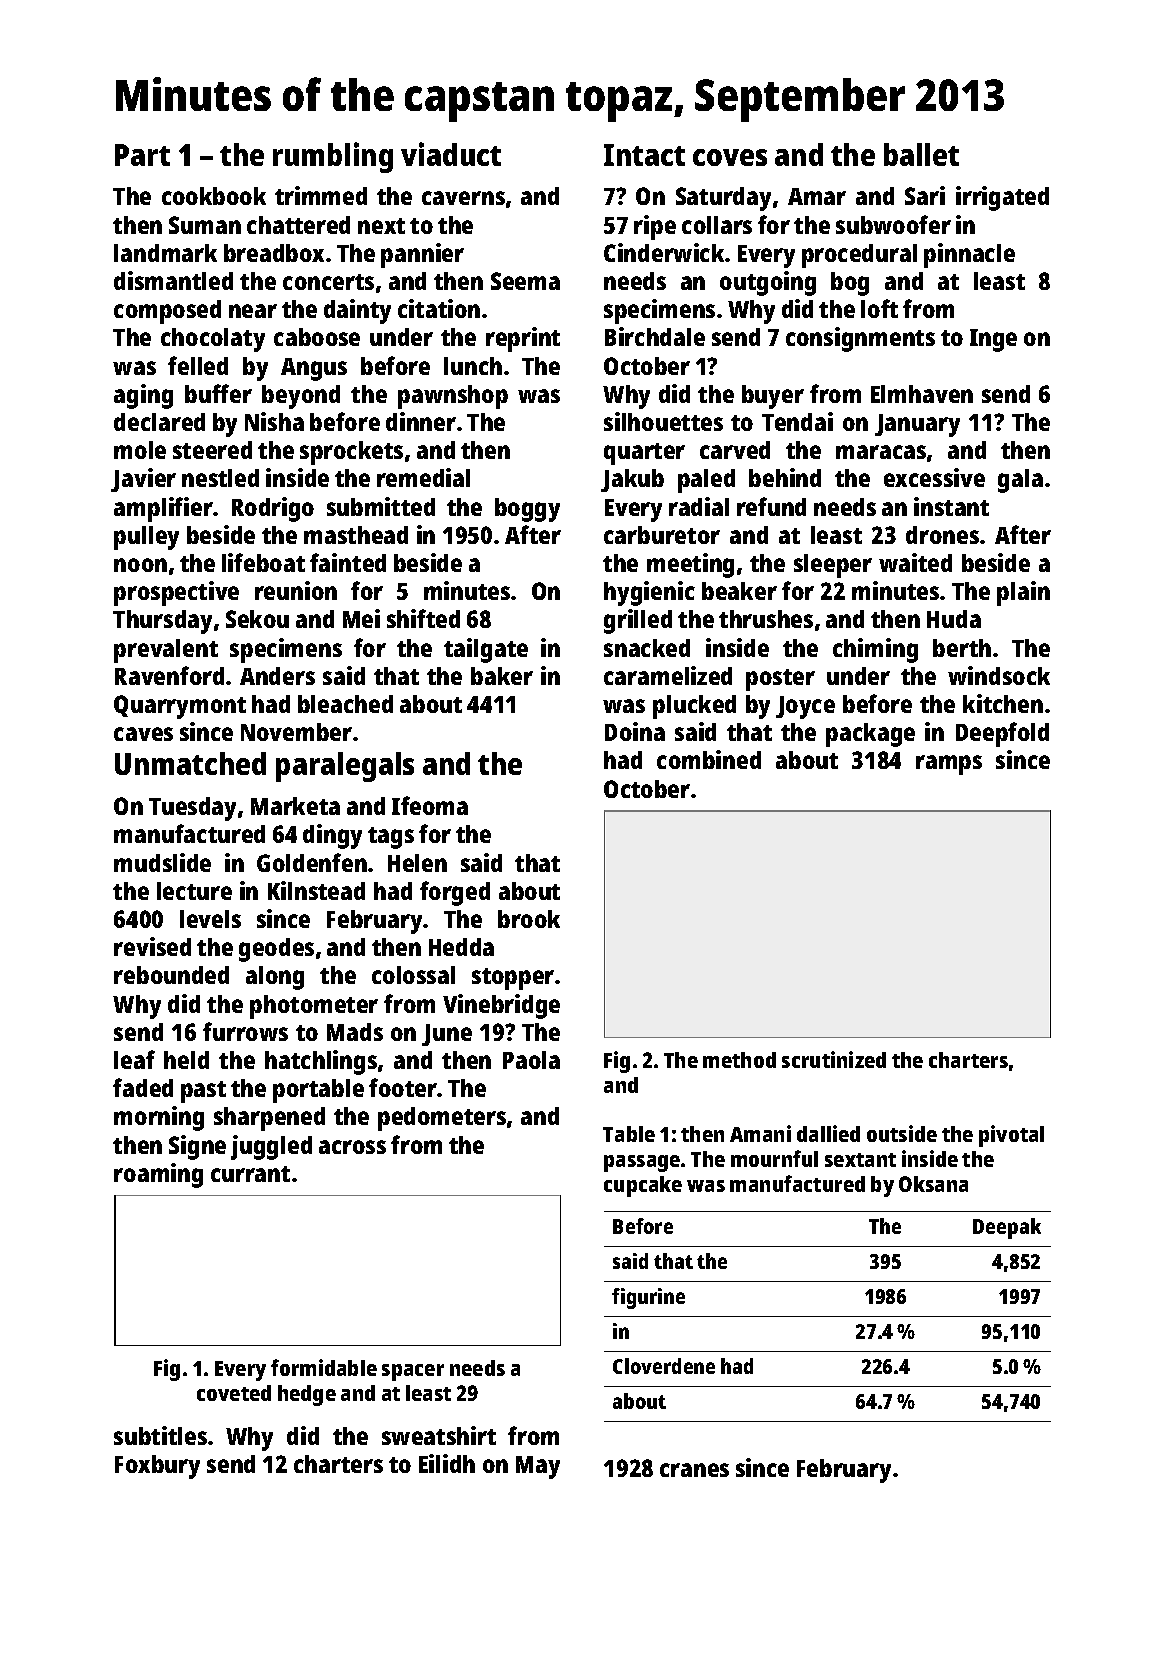 The height and width of the screenshot is (1654, 1165). I want to click on windsock, so click(999, 675).
